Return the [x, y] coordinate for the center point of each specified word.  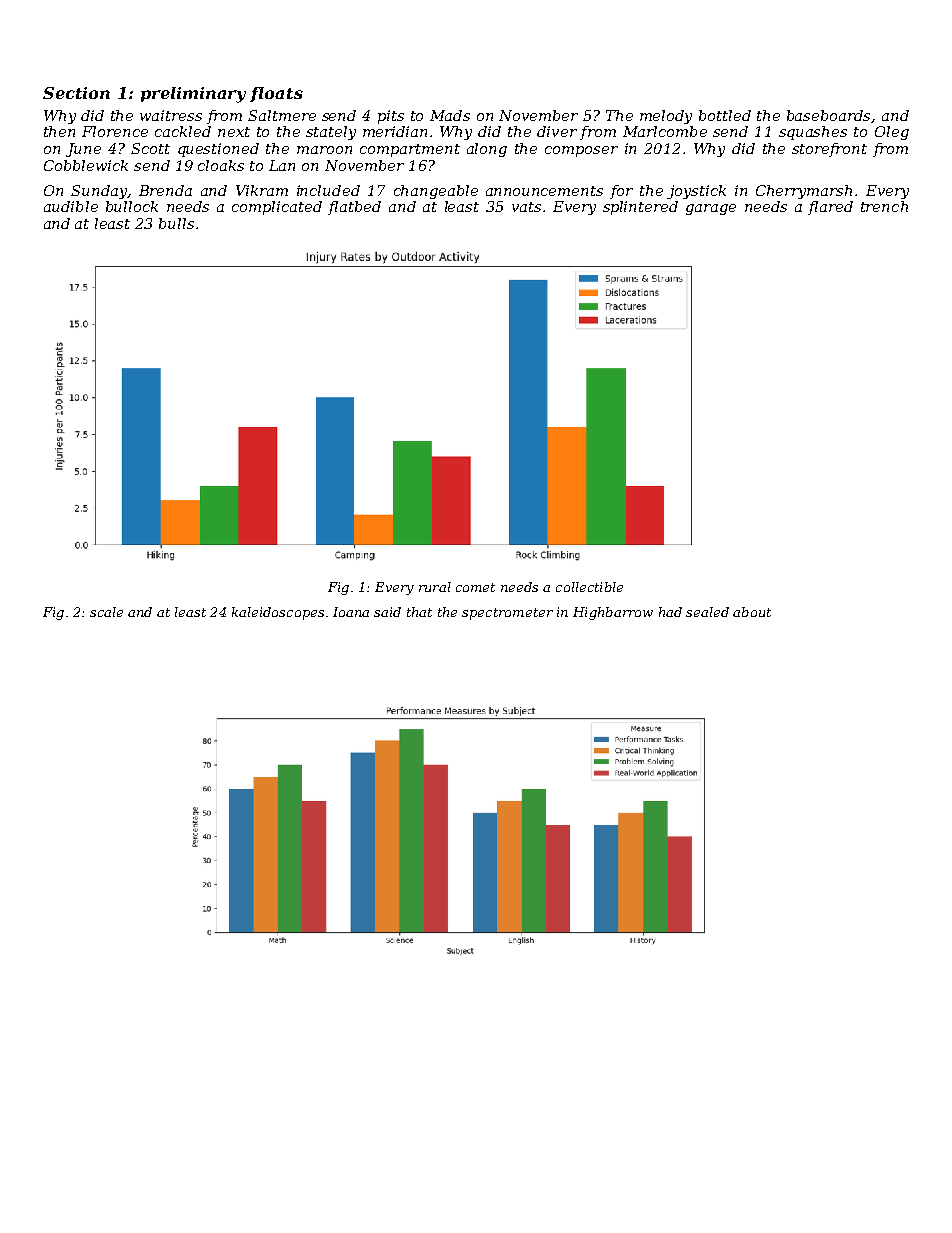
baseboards [828, 115]
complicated [277, 208]
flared [830, 208]
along [487, 150]
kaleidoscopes [278, 613]
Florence [115, 131]
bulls [176, 223]
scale [106, 612]
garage [711, 209]
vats [526, 207]
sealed [707, 612]
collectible [589, 587]
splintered [640, 208]
